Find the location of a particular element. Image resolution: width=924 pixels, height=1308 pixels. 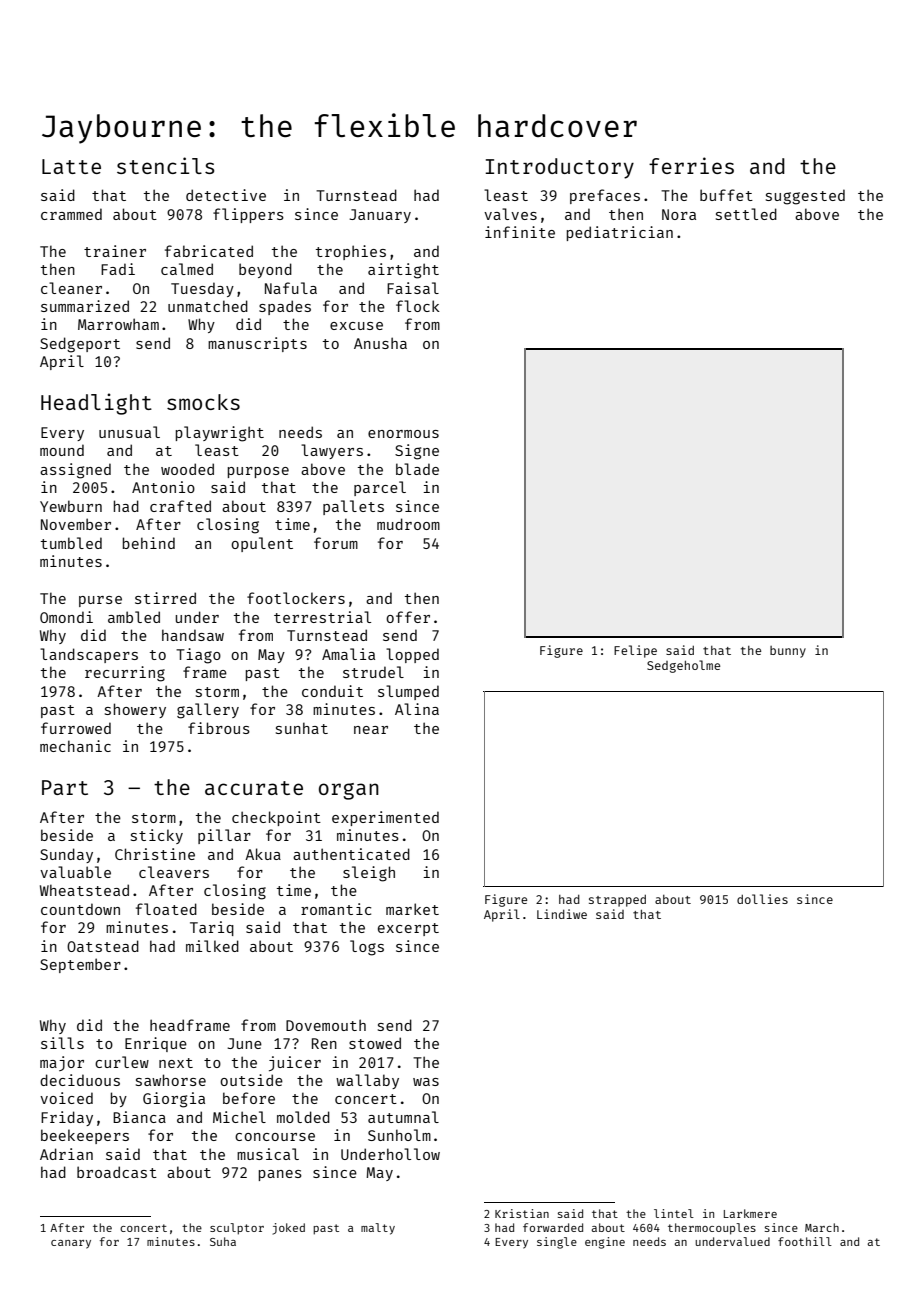

Kristian is located at coordinates (522, 1213).
